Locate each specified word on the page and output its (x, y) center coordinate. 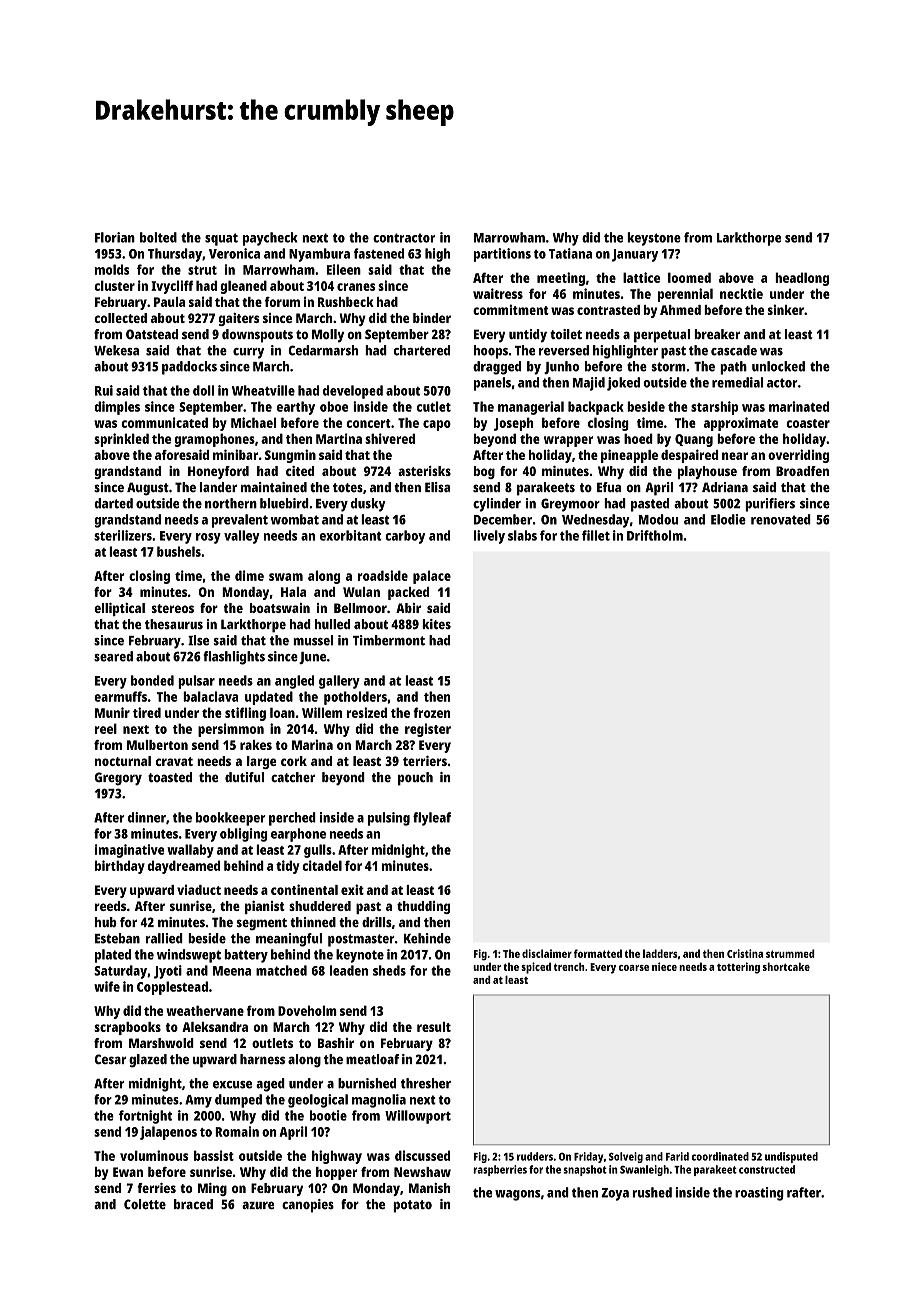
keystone (654, 239)
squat (221, 239)
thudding (423, 907)
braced (193, 1204)
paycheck (270, 239)
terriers (425, 761)
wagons (517, 1195)
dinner (147, 817)
